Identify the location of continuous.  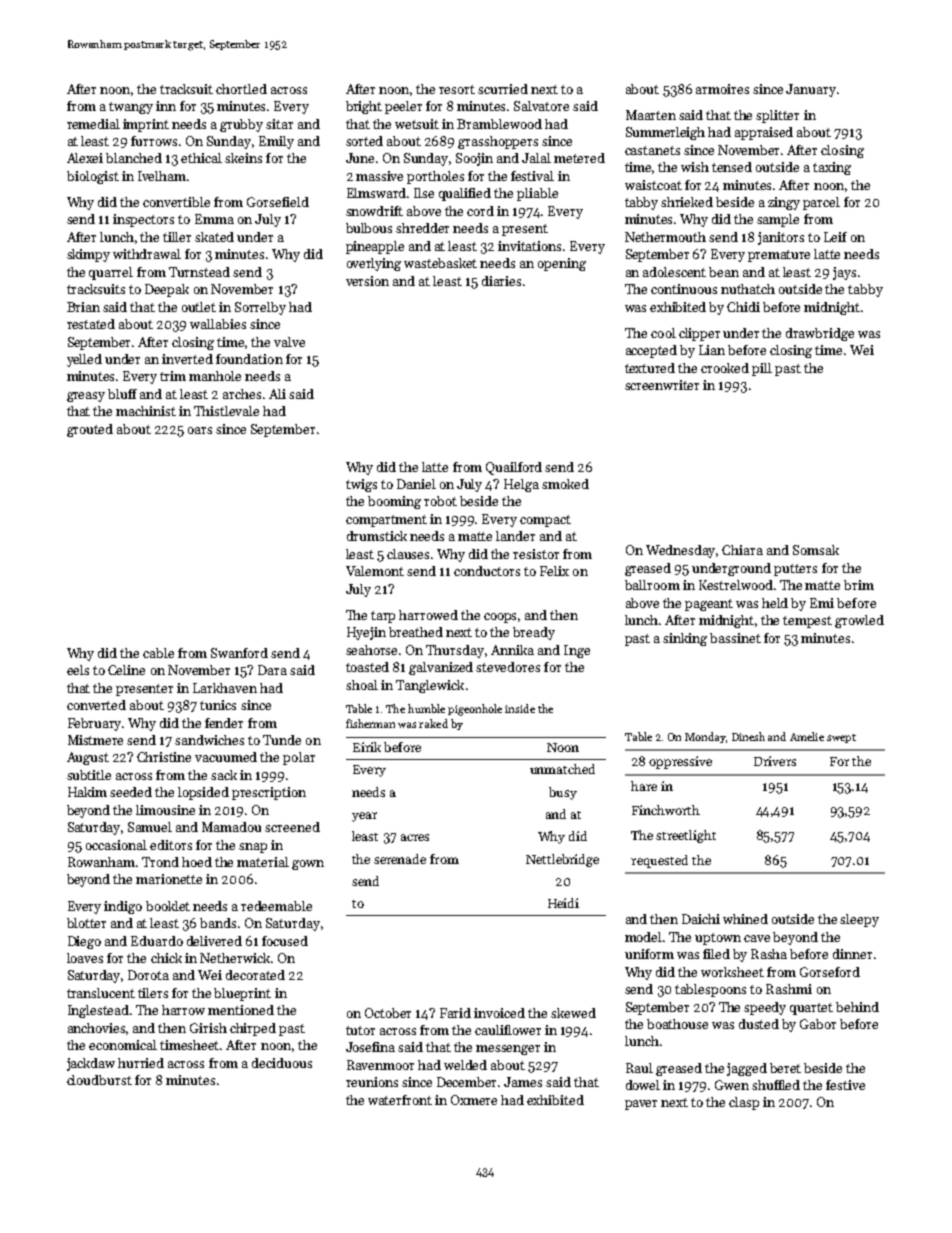
(684, 289).
